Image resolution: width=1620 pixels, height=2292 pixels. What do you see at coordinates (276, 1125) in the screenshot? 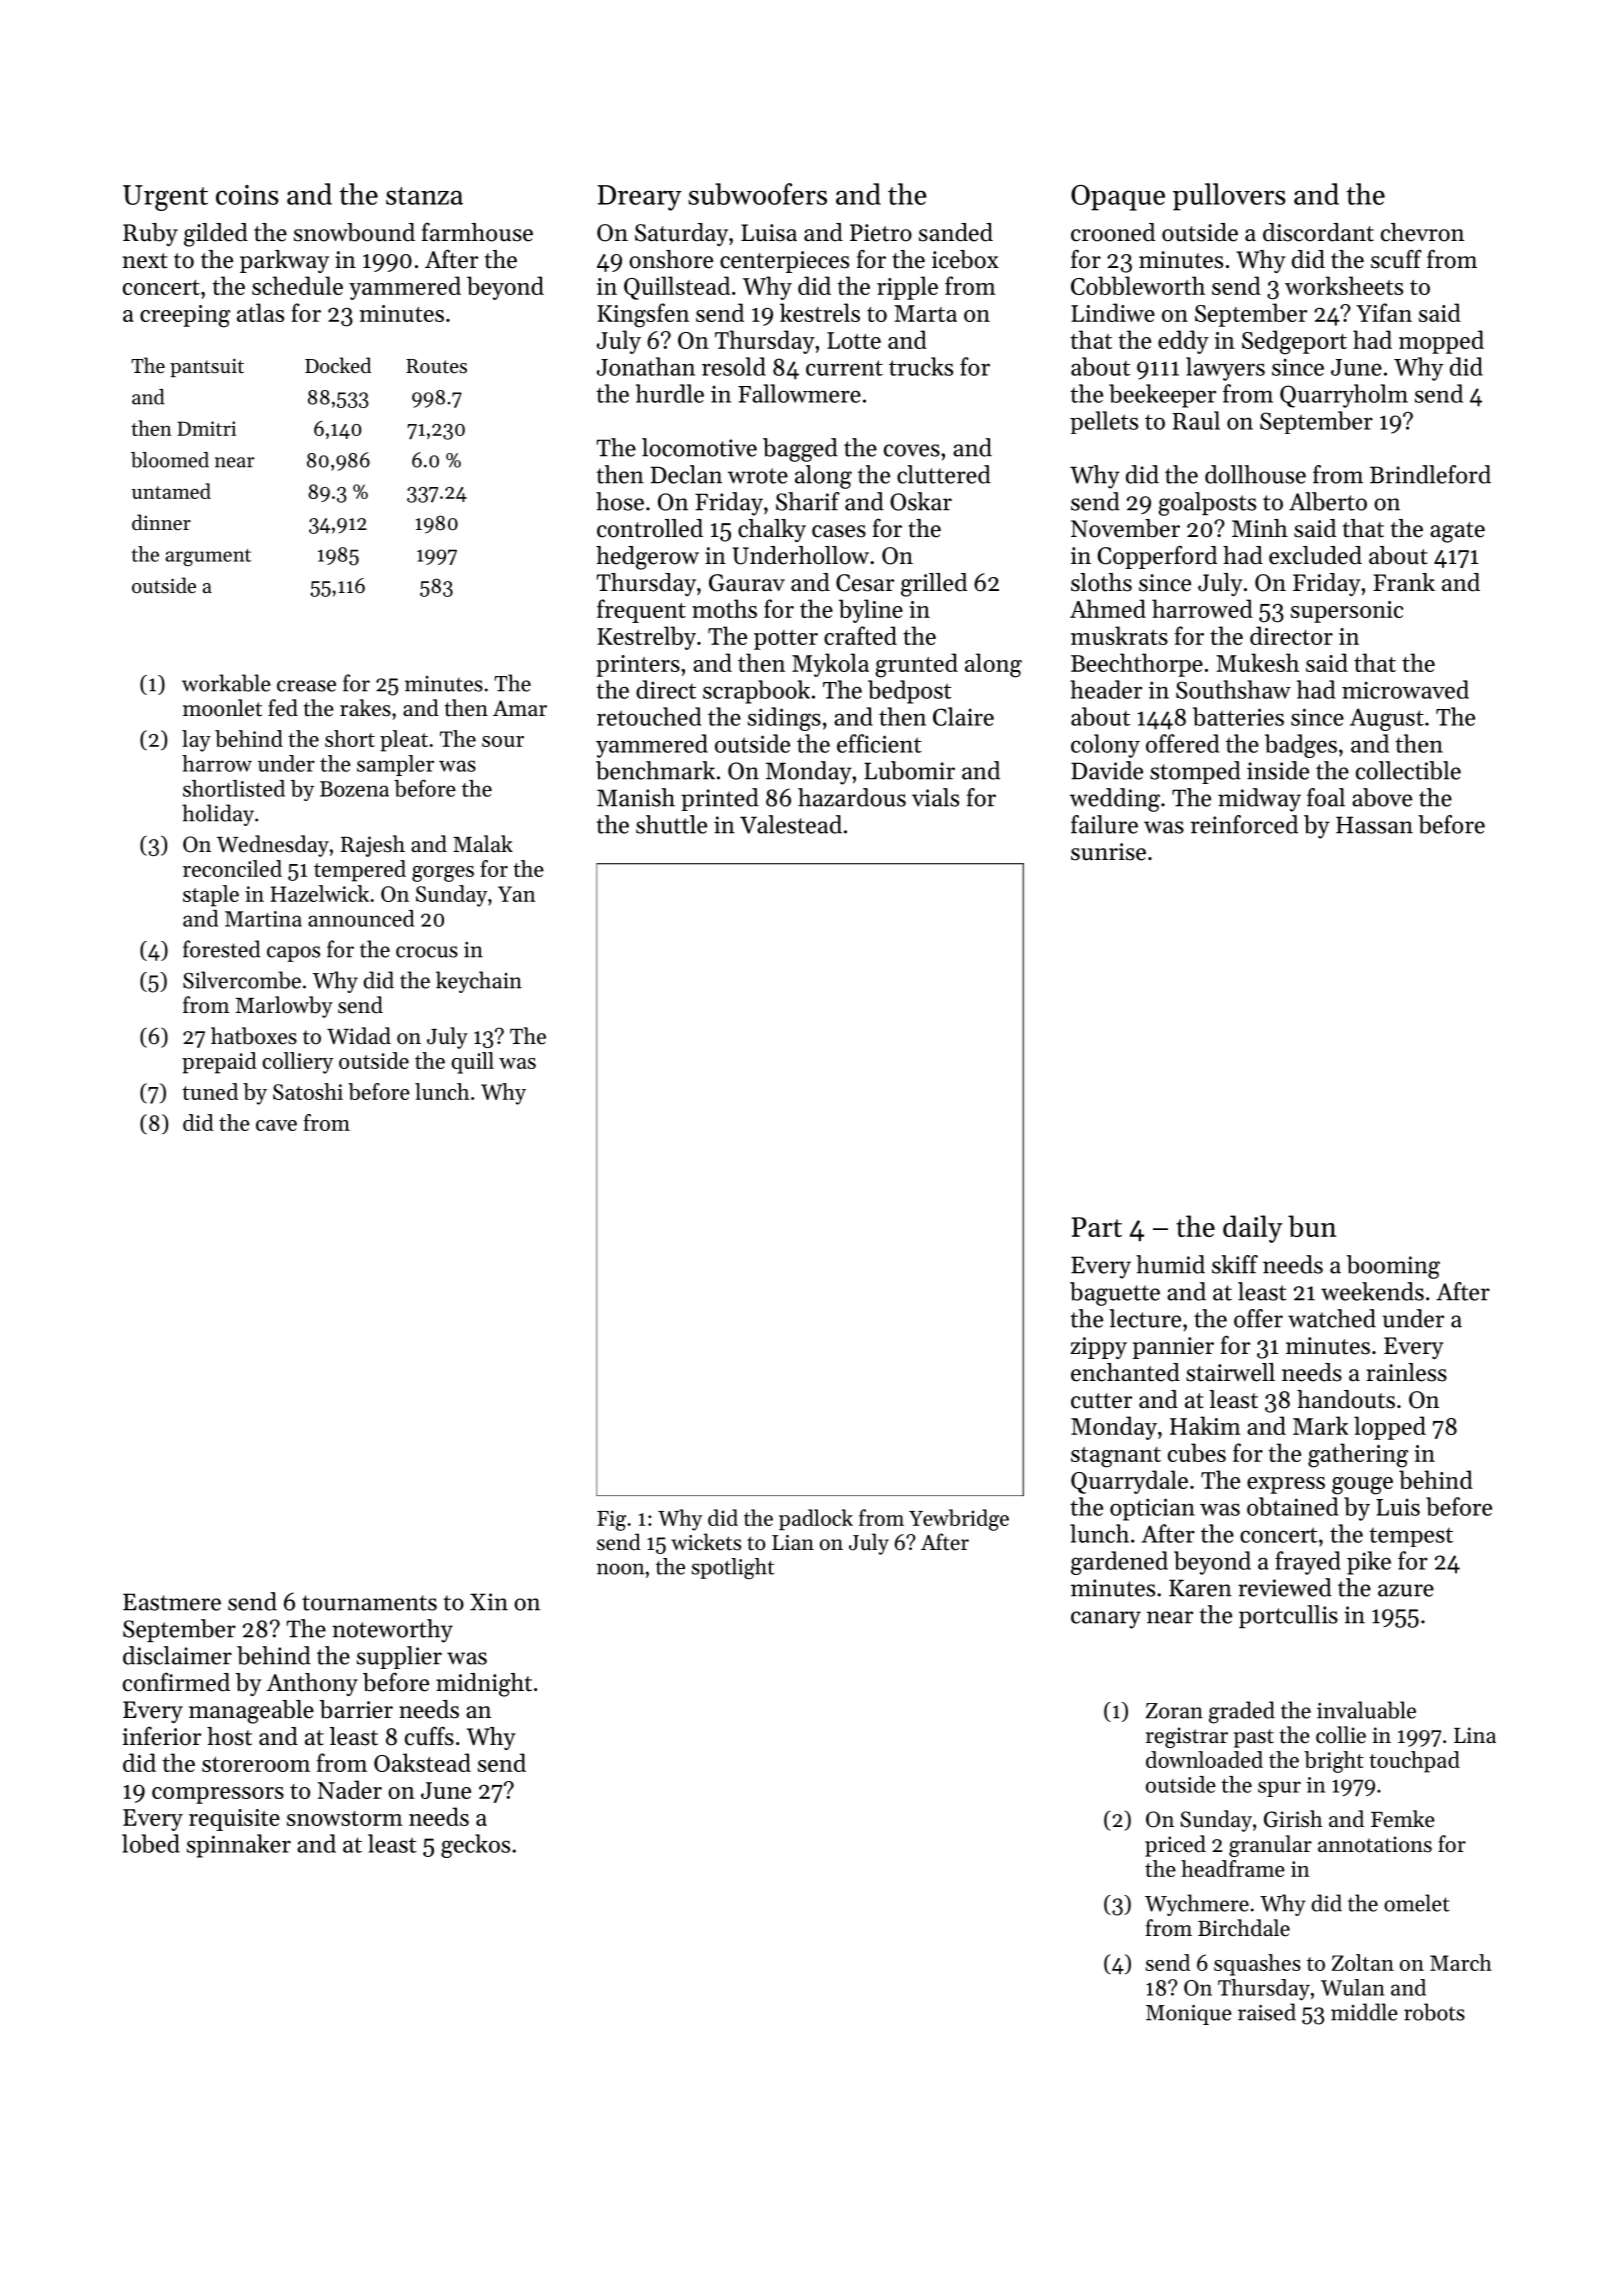
I see `cave` at bounding box center [276, 1125].
